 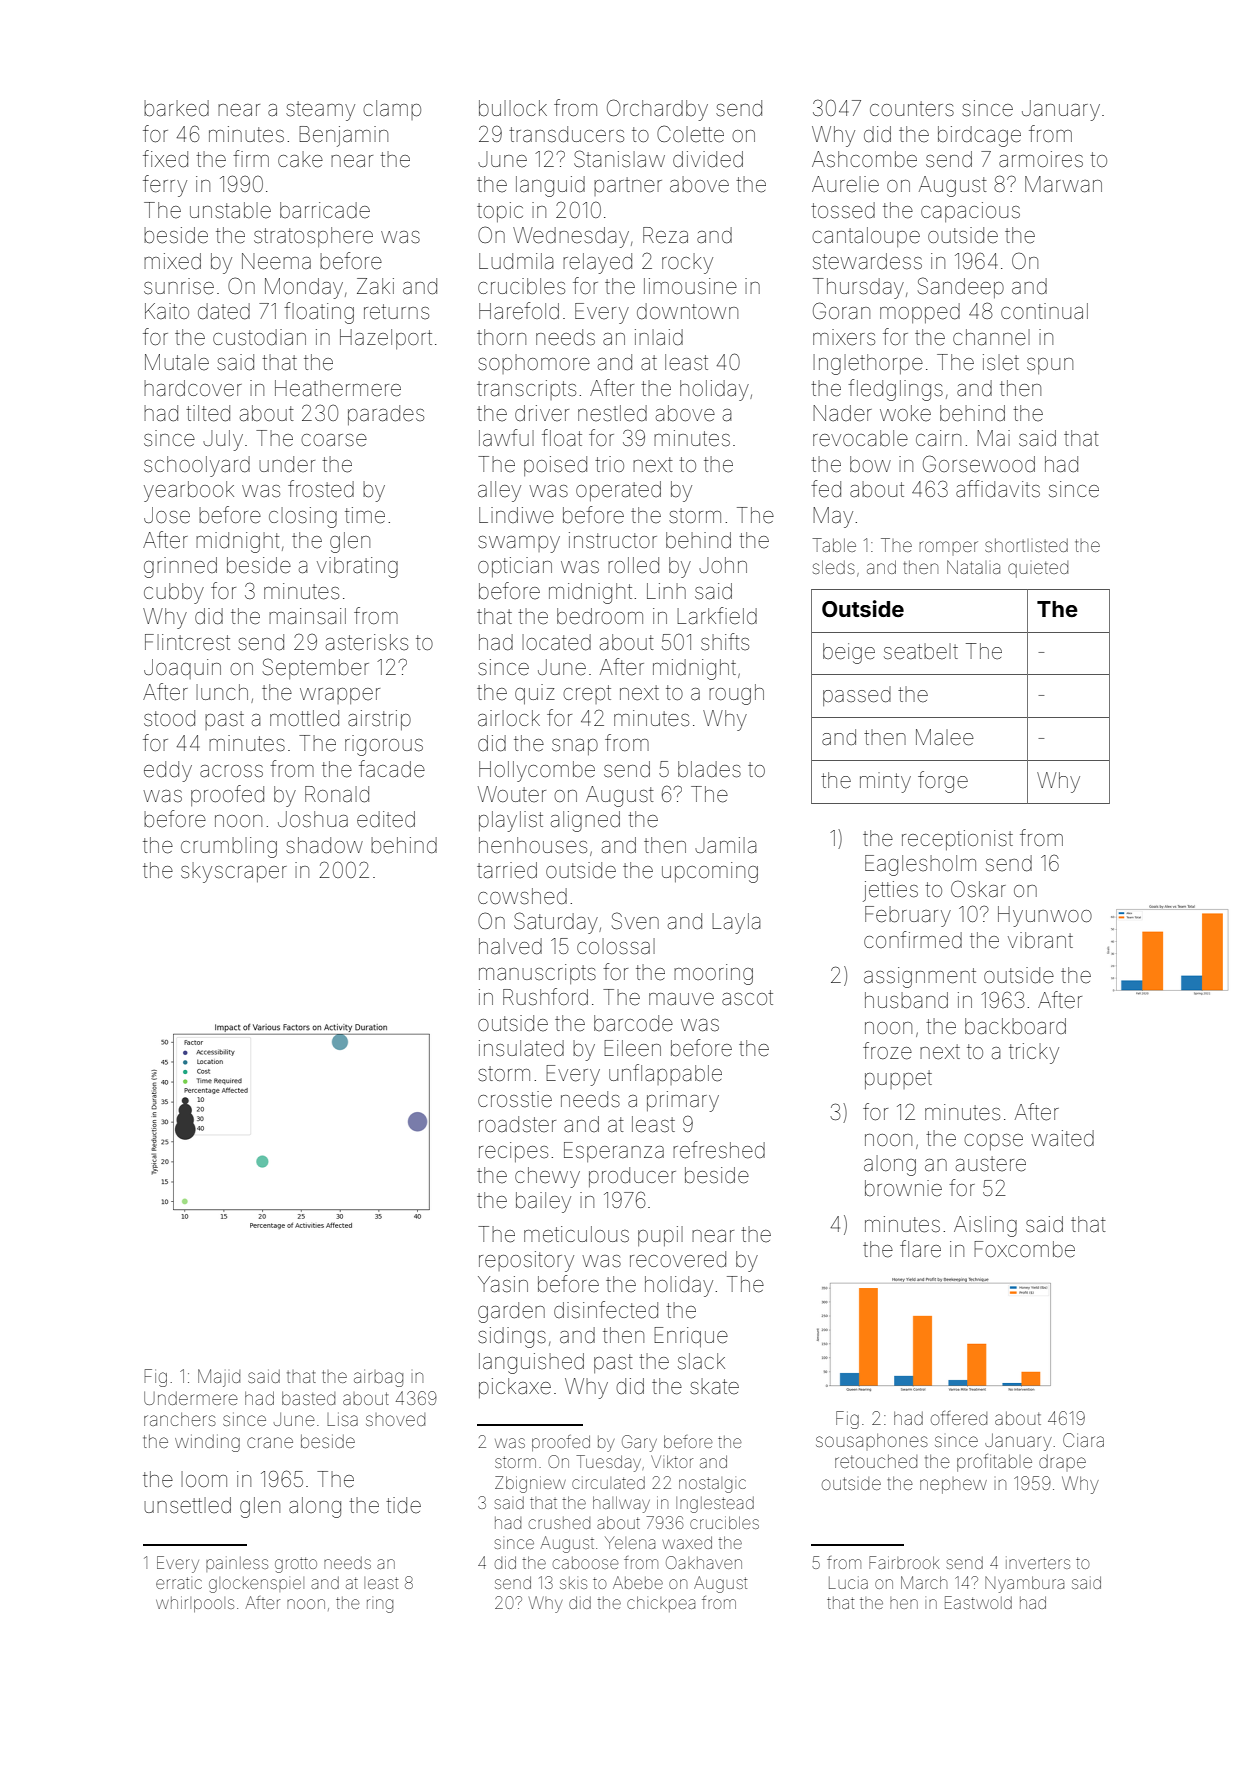 What do you see at coordinates (1015, 1026) in the image?
I see `backboard` at bounding box center [1015, 1026].
